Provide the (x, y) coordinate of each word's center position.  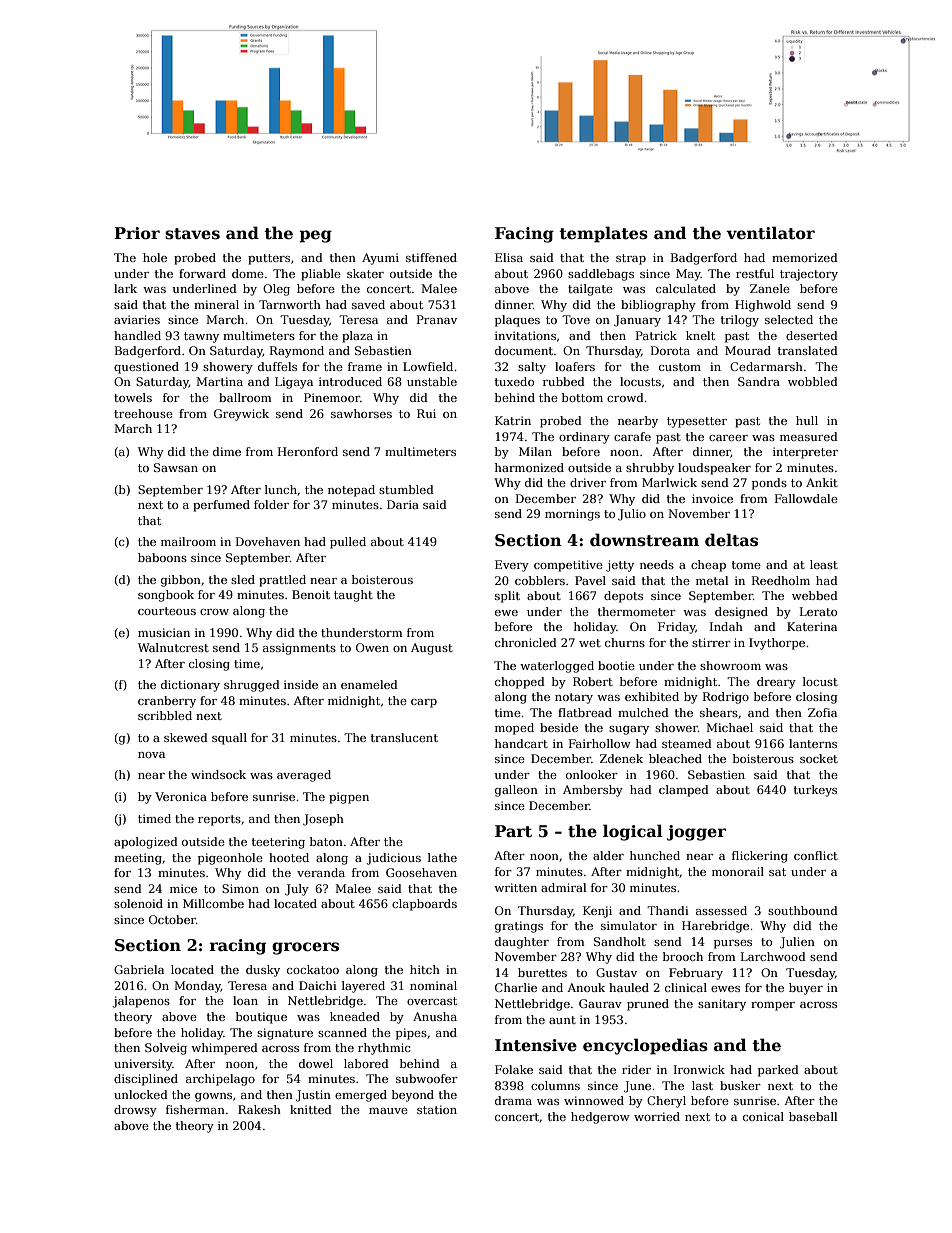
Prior (137, 233)
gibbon (181, 581)
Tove (576, 319)
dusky (263, 971)
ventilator (770, 233)
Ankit (822, 482)
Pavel (590, 580)
